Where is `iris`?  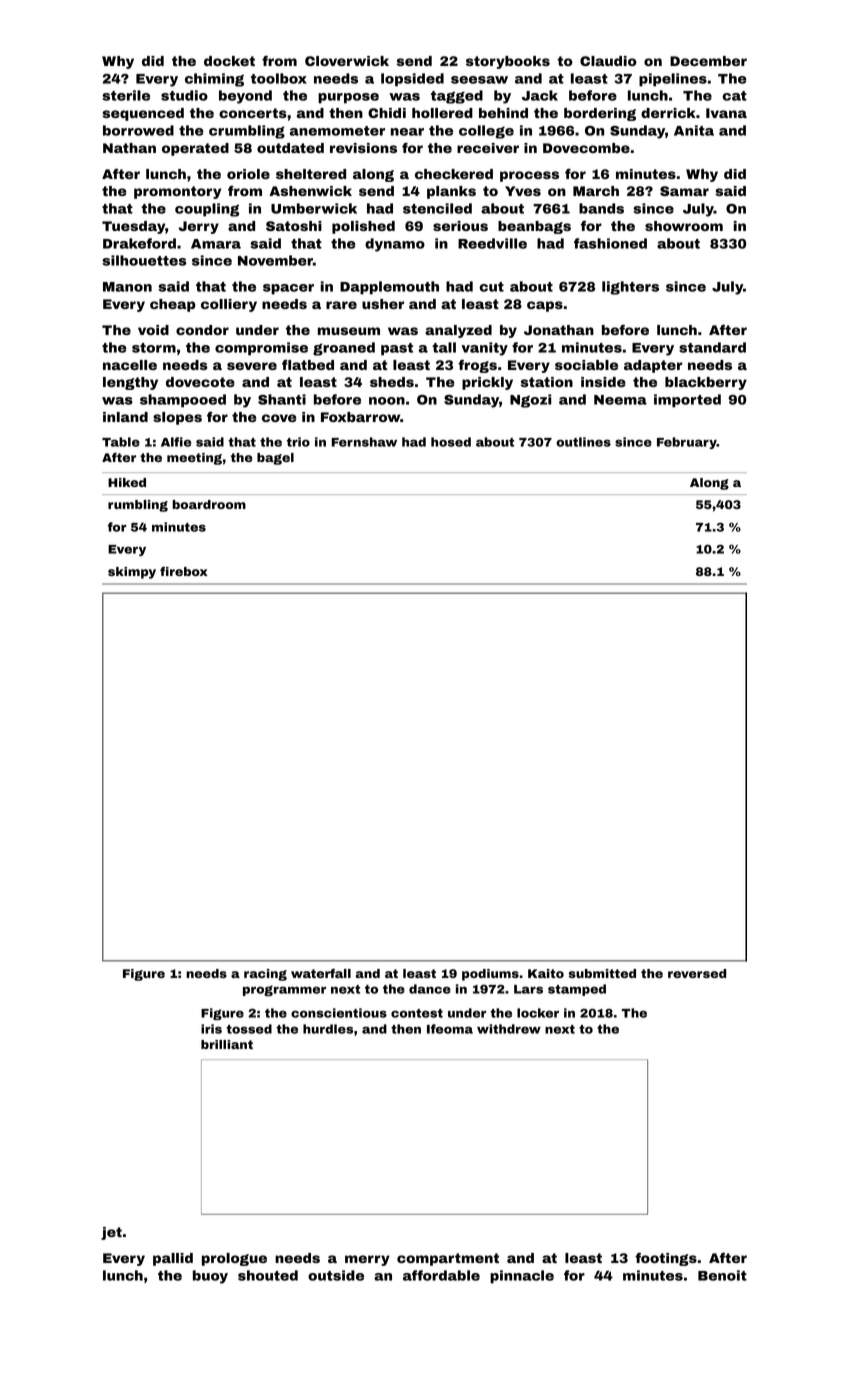 iris is located at coordinates (211, 1029).
